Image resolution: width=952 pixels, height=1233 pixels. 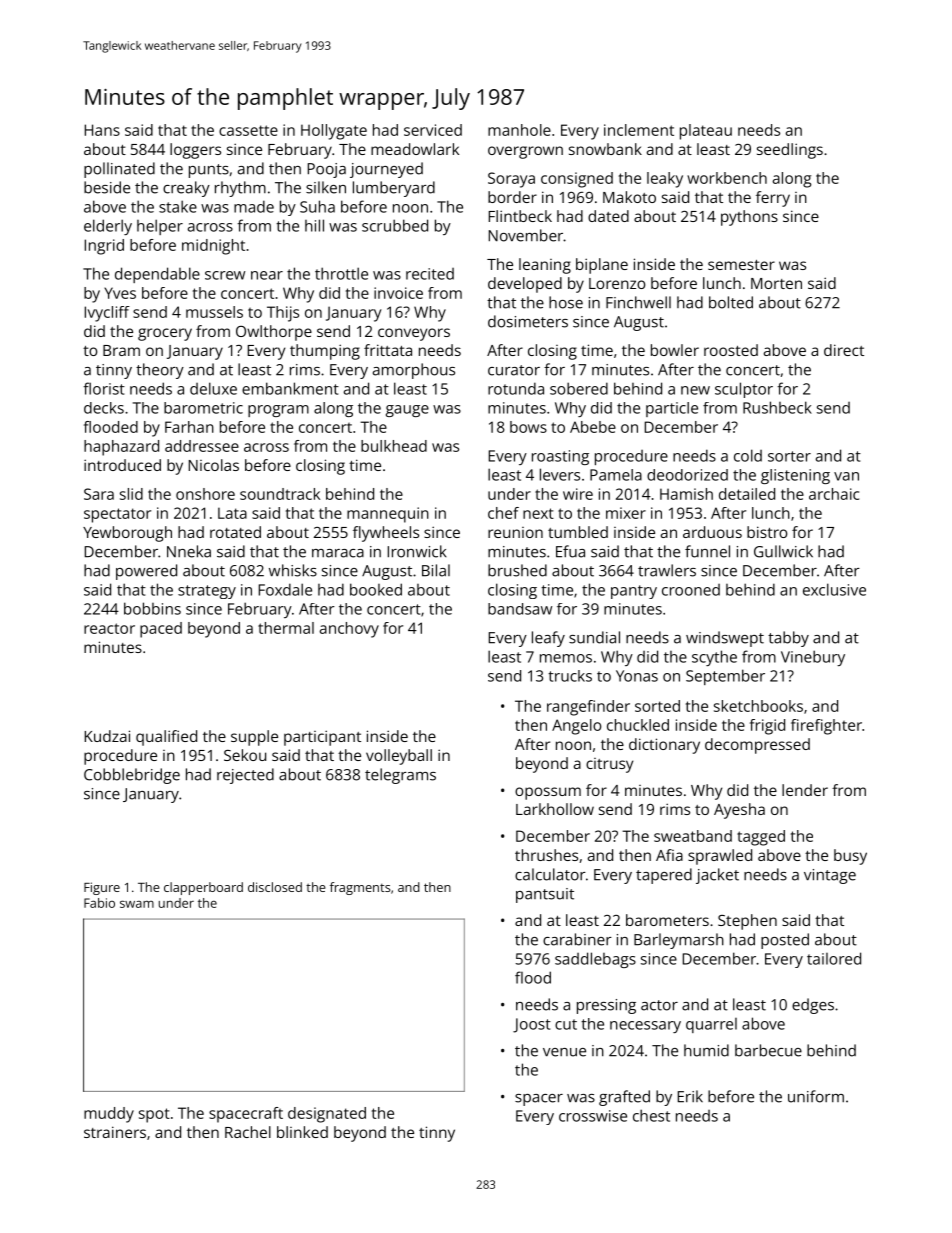 What do you see at coordinates (360, 888) in the image?
I see `fragments` at bounding box center [360, 888].
